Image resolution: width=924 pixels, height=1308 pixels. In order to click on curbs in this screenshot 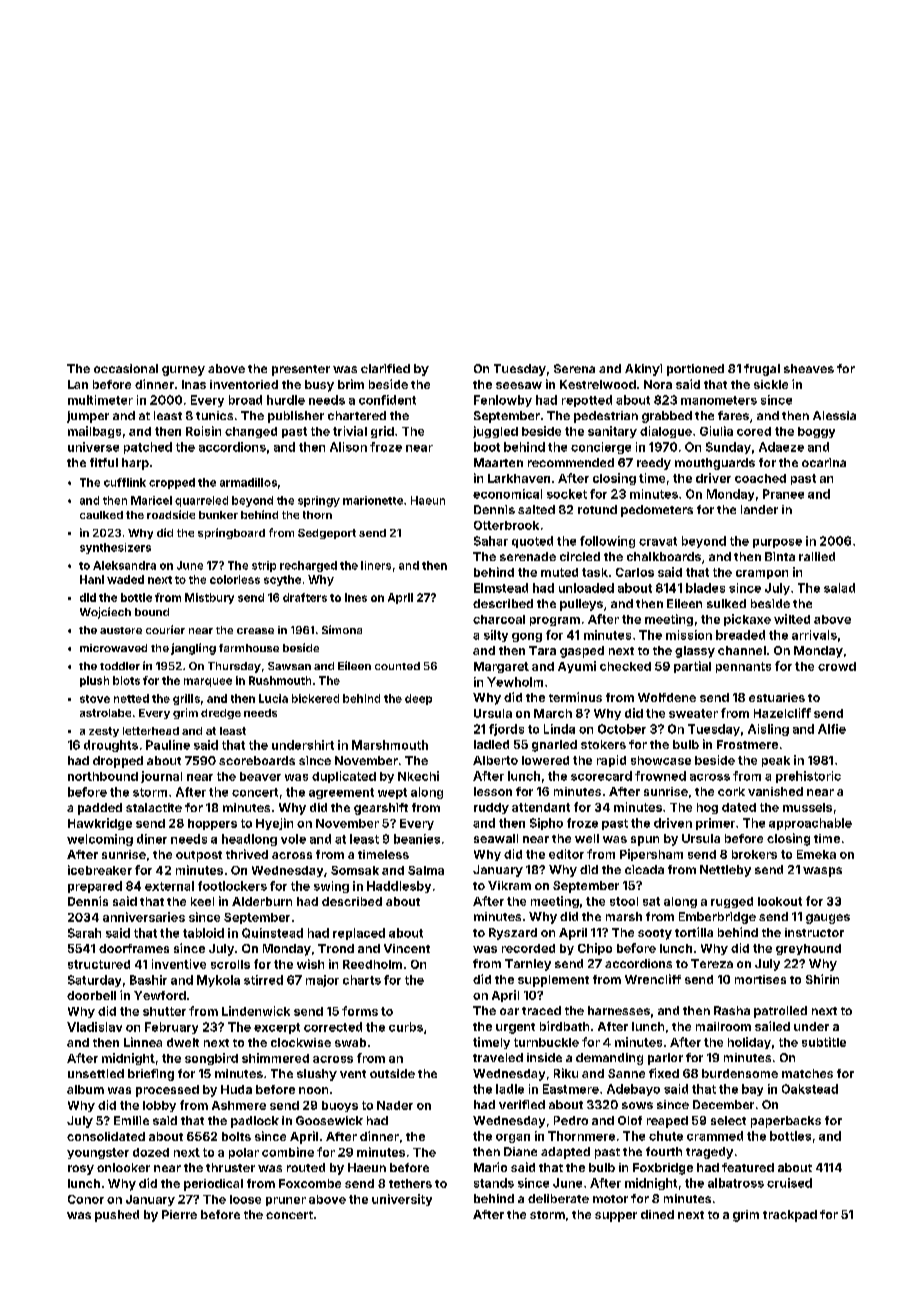, I will do `click(406, 1027)`.
